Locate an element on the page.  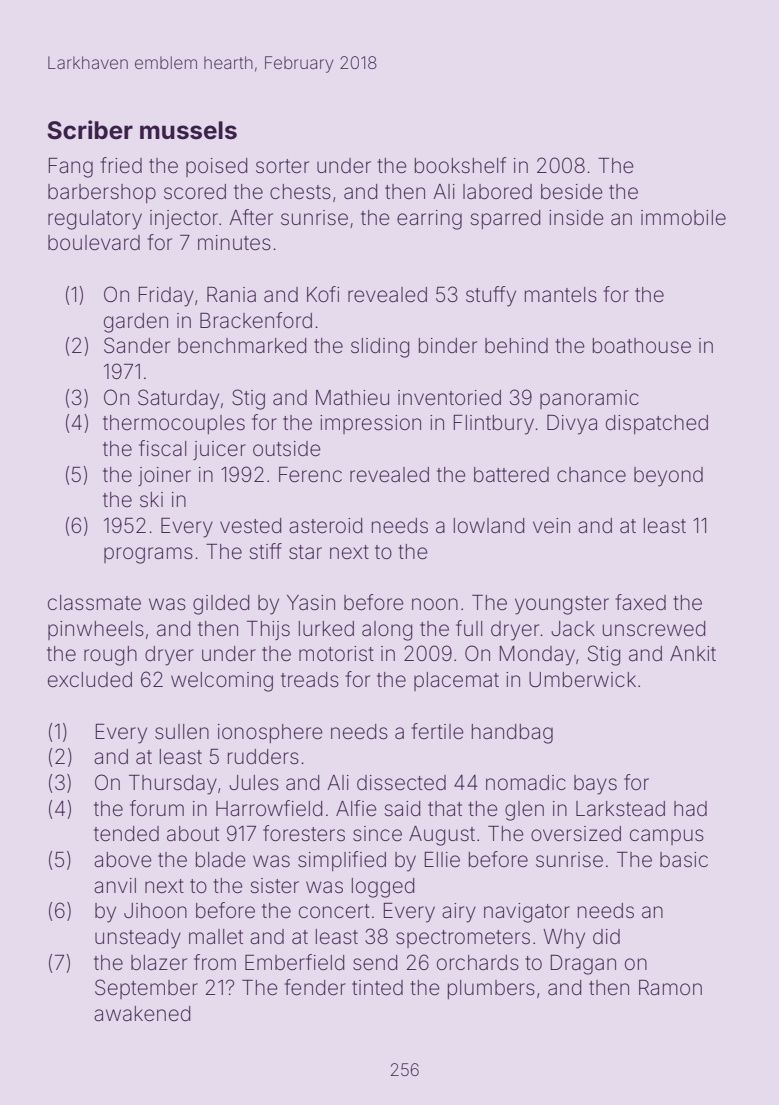
fertile is located at coordinates (437, 731).
